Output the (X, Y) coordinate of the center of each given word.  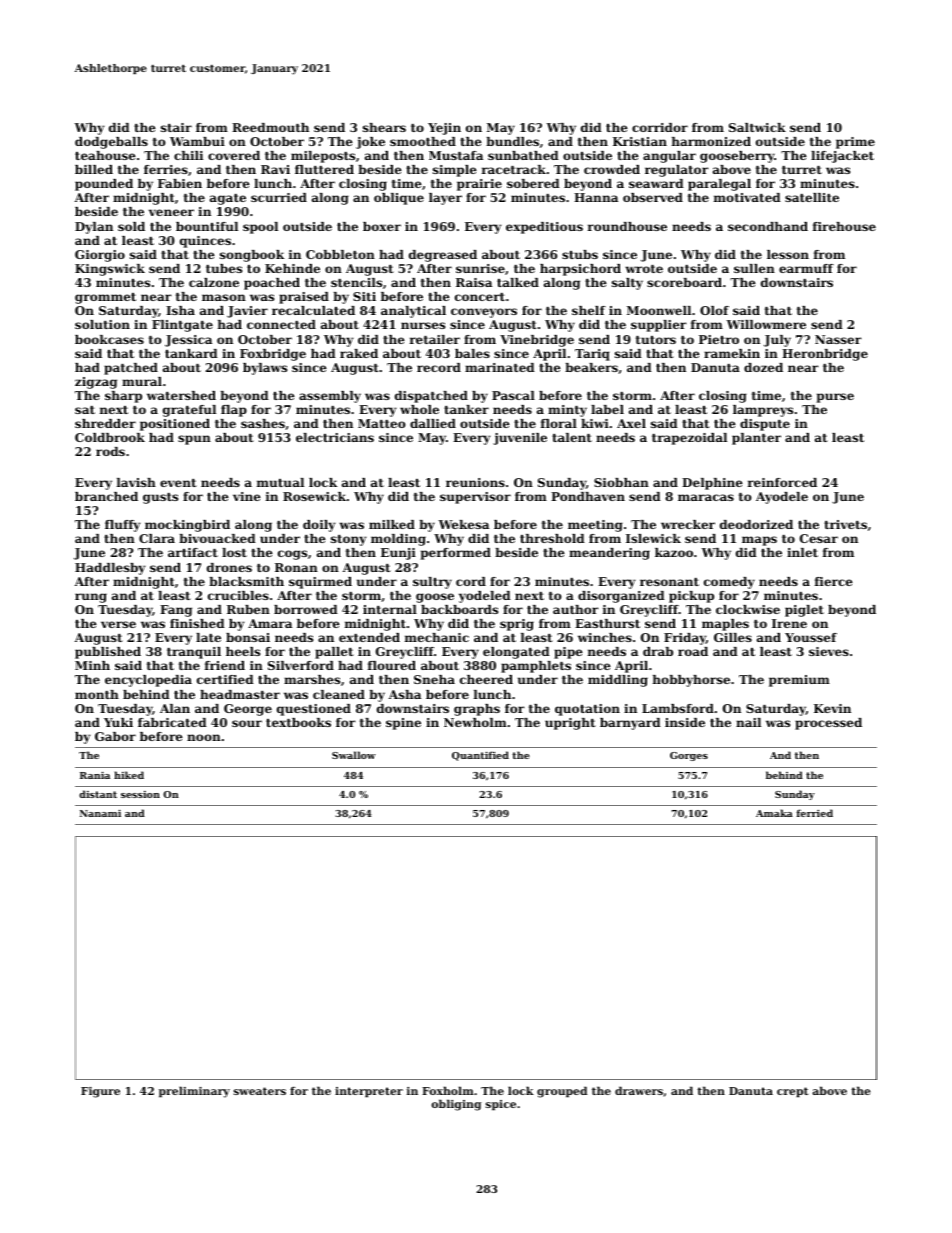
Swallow (354, 755)
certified (225, 679)
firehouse (844, 226)
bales (472, 353)
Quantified (480, 756)
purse (835, 398)
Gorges (689, 756)
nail (748, 722)
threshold (552, 538)
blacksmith (246, 581)
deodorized (756, 524)
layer (445, 199)
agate (228, 199)
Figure (100, 1092)
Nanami (100, 813)
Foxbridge (273, 355)
